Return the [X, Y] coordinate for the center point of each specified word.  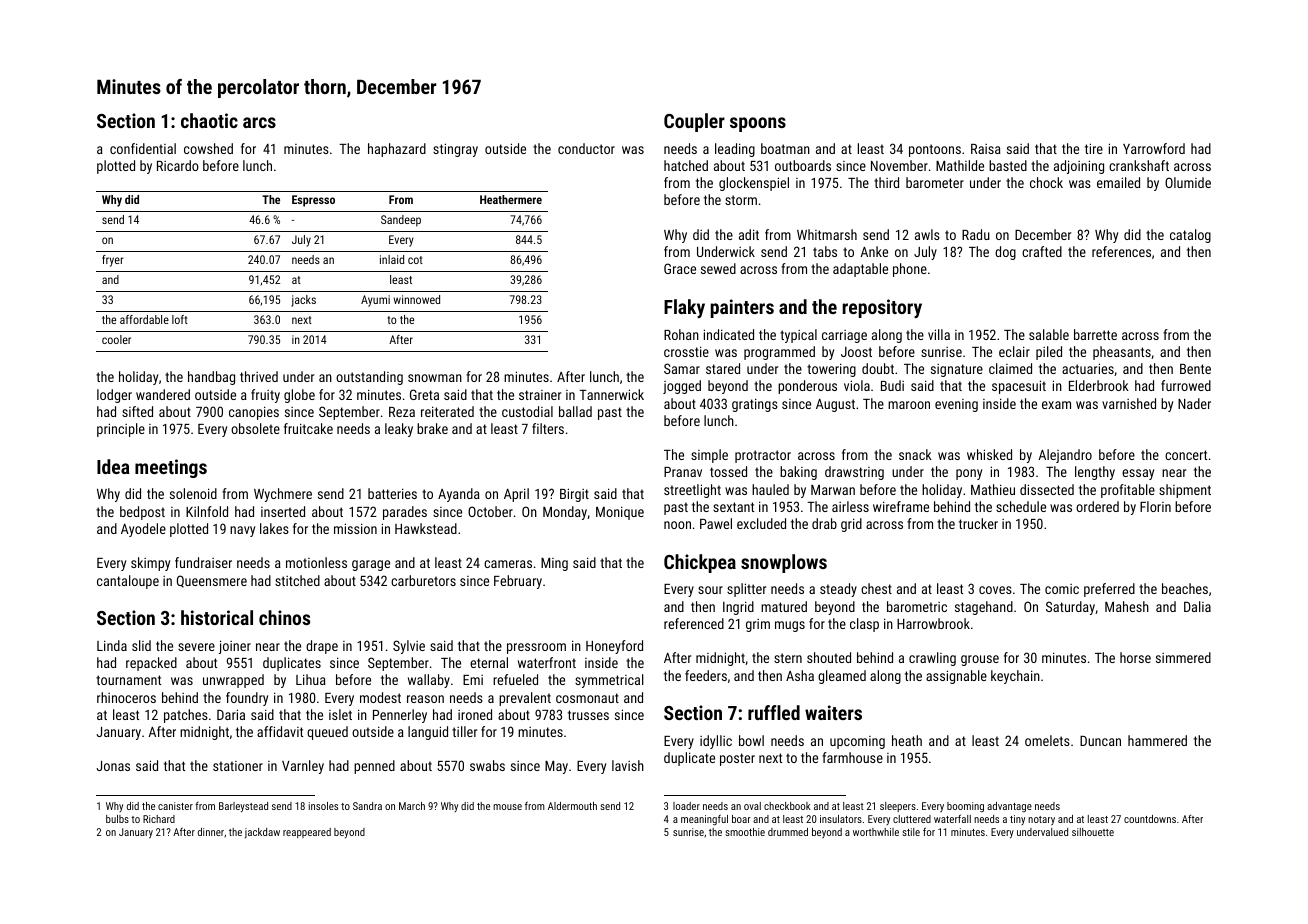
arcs [259, 122]
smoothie [745, 832]
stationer [238, 766]
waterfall [952, 818]
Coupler [694, 122]
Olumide [1188, 182]
